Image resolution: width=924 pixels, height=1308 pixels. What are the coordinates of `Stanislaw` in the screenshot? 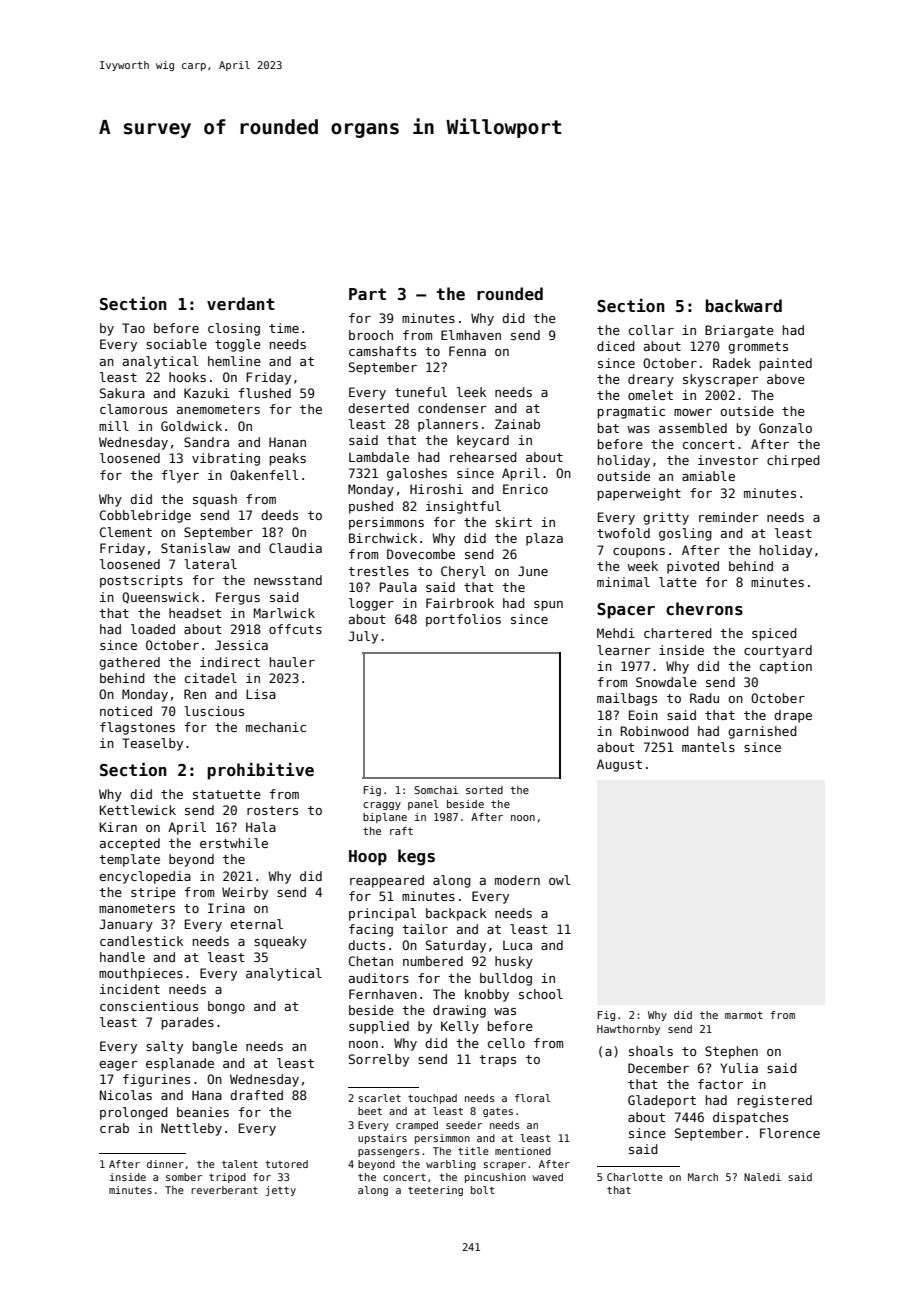 It's located at (195, 548).
